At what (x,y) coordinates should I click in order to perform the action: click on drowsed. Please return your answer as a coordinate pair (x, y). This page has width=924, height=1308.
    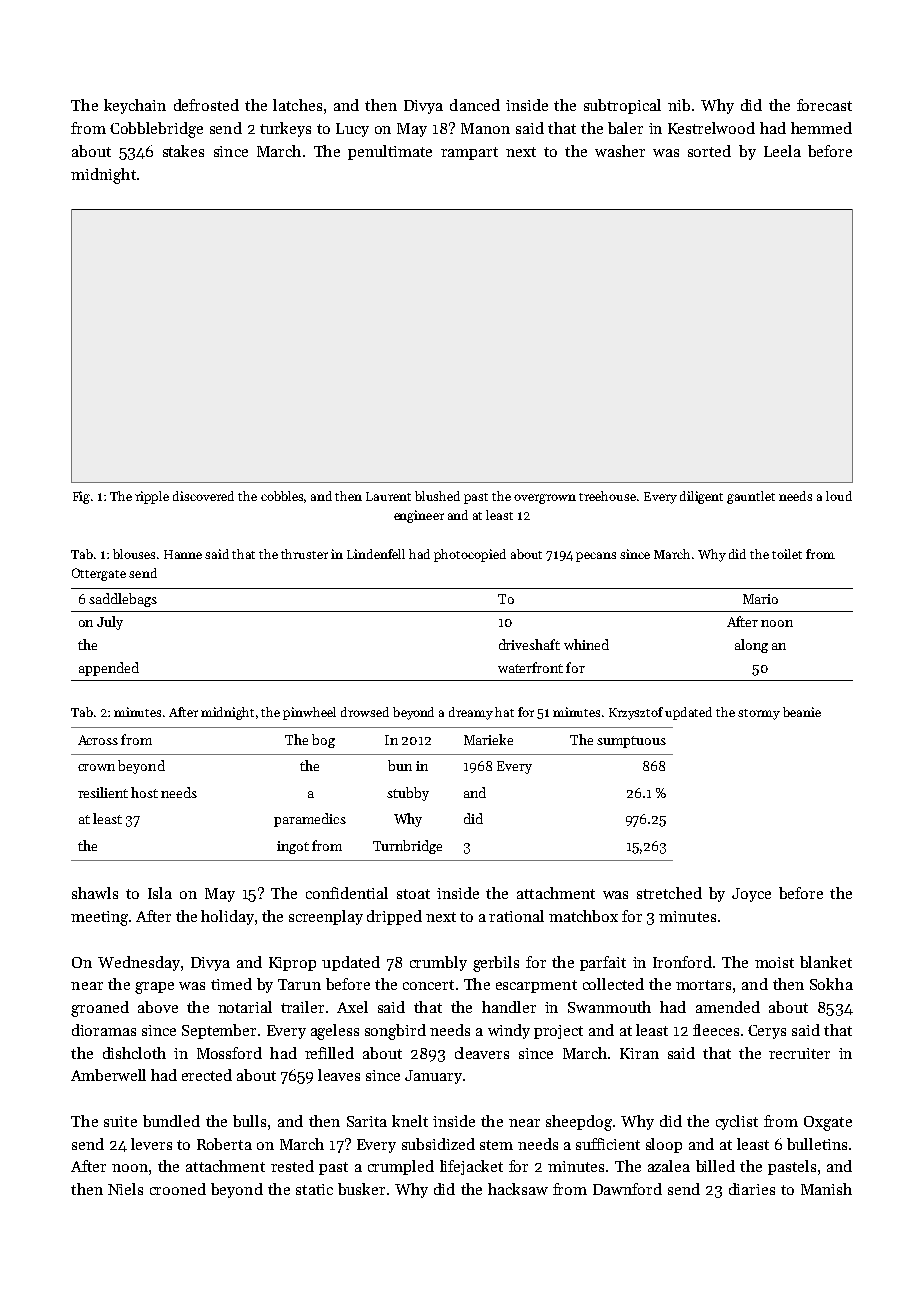
    Looking at the image, I should click on (365, 712).
